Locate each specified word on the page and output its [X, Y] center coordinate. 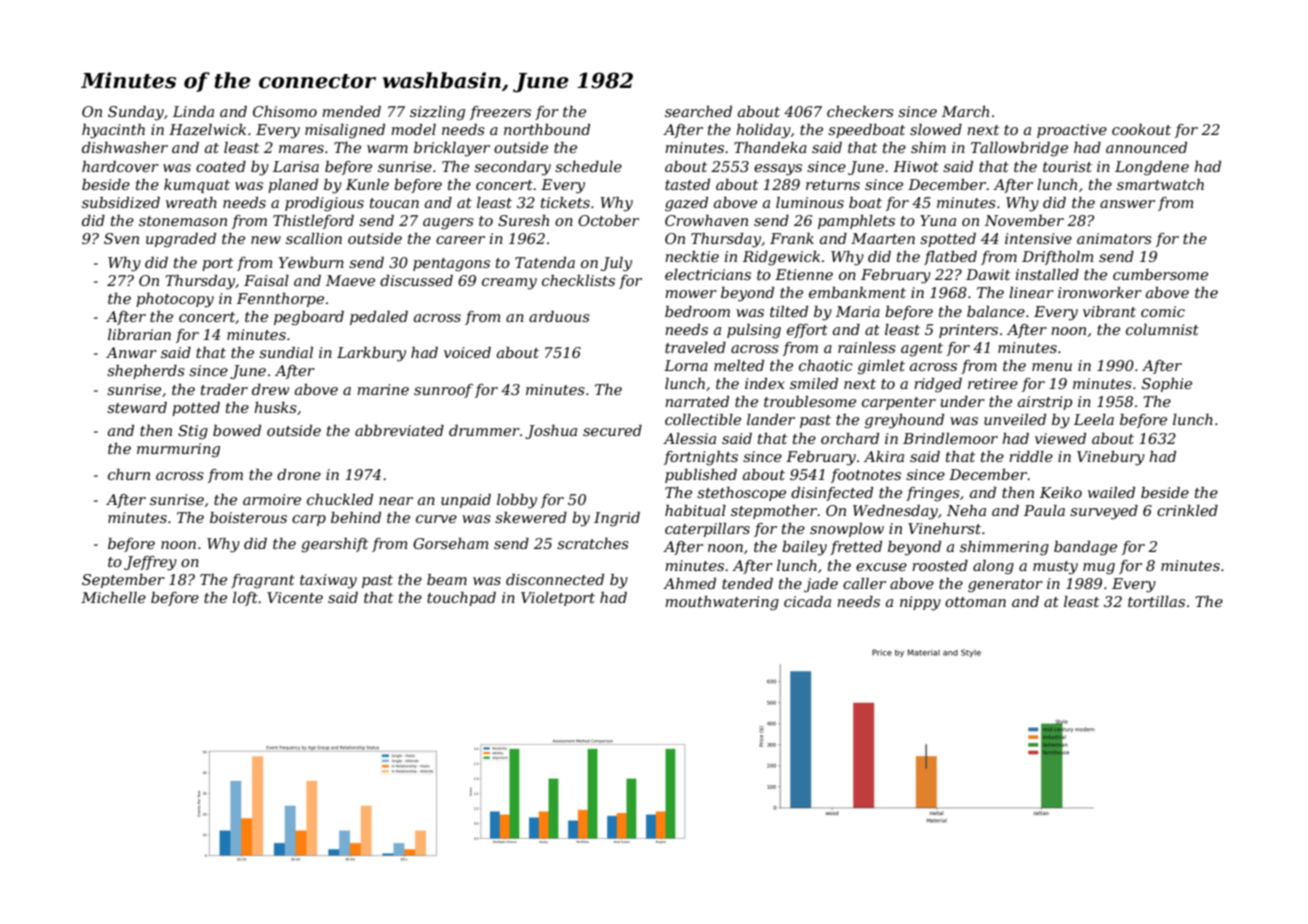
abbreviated [399, 430]
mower [691, 294]
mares [301, 149]
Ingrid [617, 519]
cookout [1141, 129]
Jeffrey [150, 563]
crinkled [1187, 510]
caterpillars [707, 530]
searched [698, 111]
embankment [857, 292]
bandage [1085, 548]
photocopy [175, 300]
